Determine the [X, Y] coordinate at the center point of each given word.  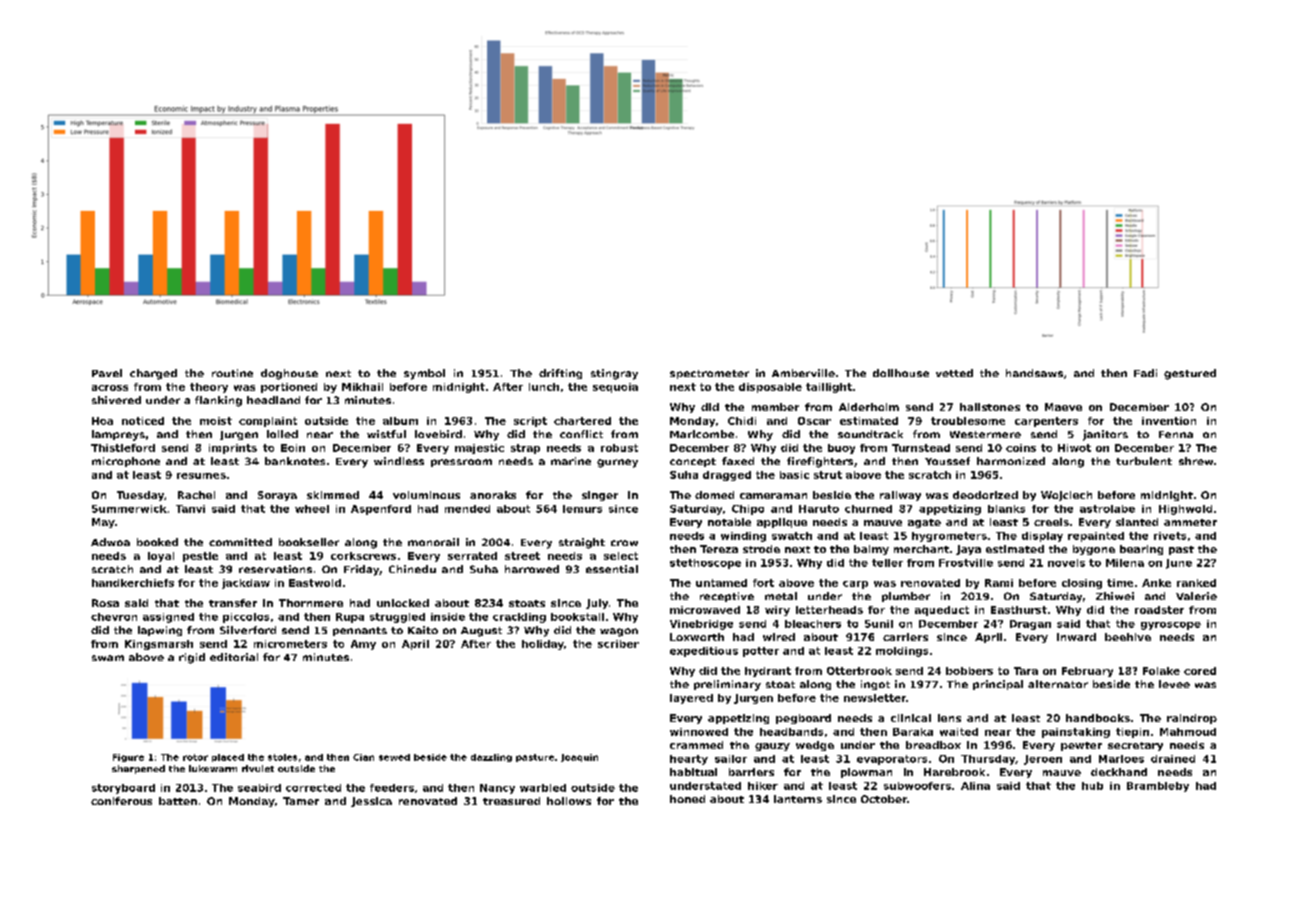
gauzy [772, 747]
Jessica [371, 802]
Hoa [102, 421]
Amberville [803, 373]
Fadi [1145, 373]
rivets [1170, 536]
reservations [275, 569]
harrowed [532, 569]
